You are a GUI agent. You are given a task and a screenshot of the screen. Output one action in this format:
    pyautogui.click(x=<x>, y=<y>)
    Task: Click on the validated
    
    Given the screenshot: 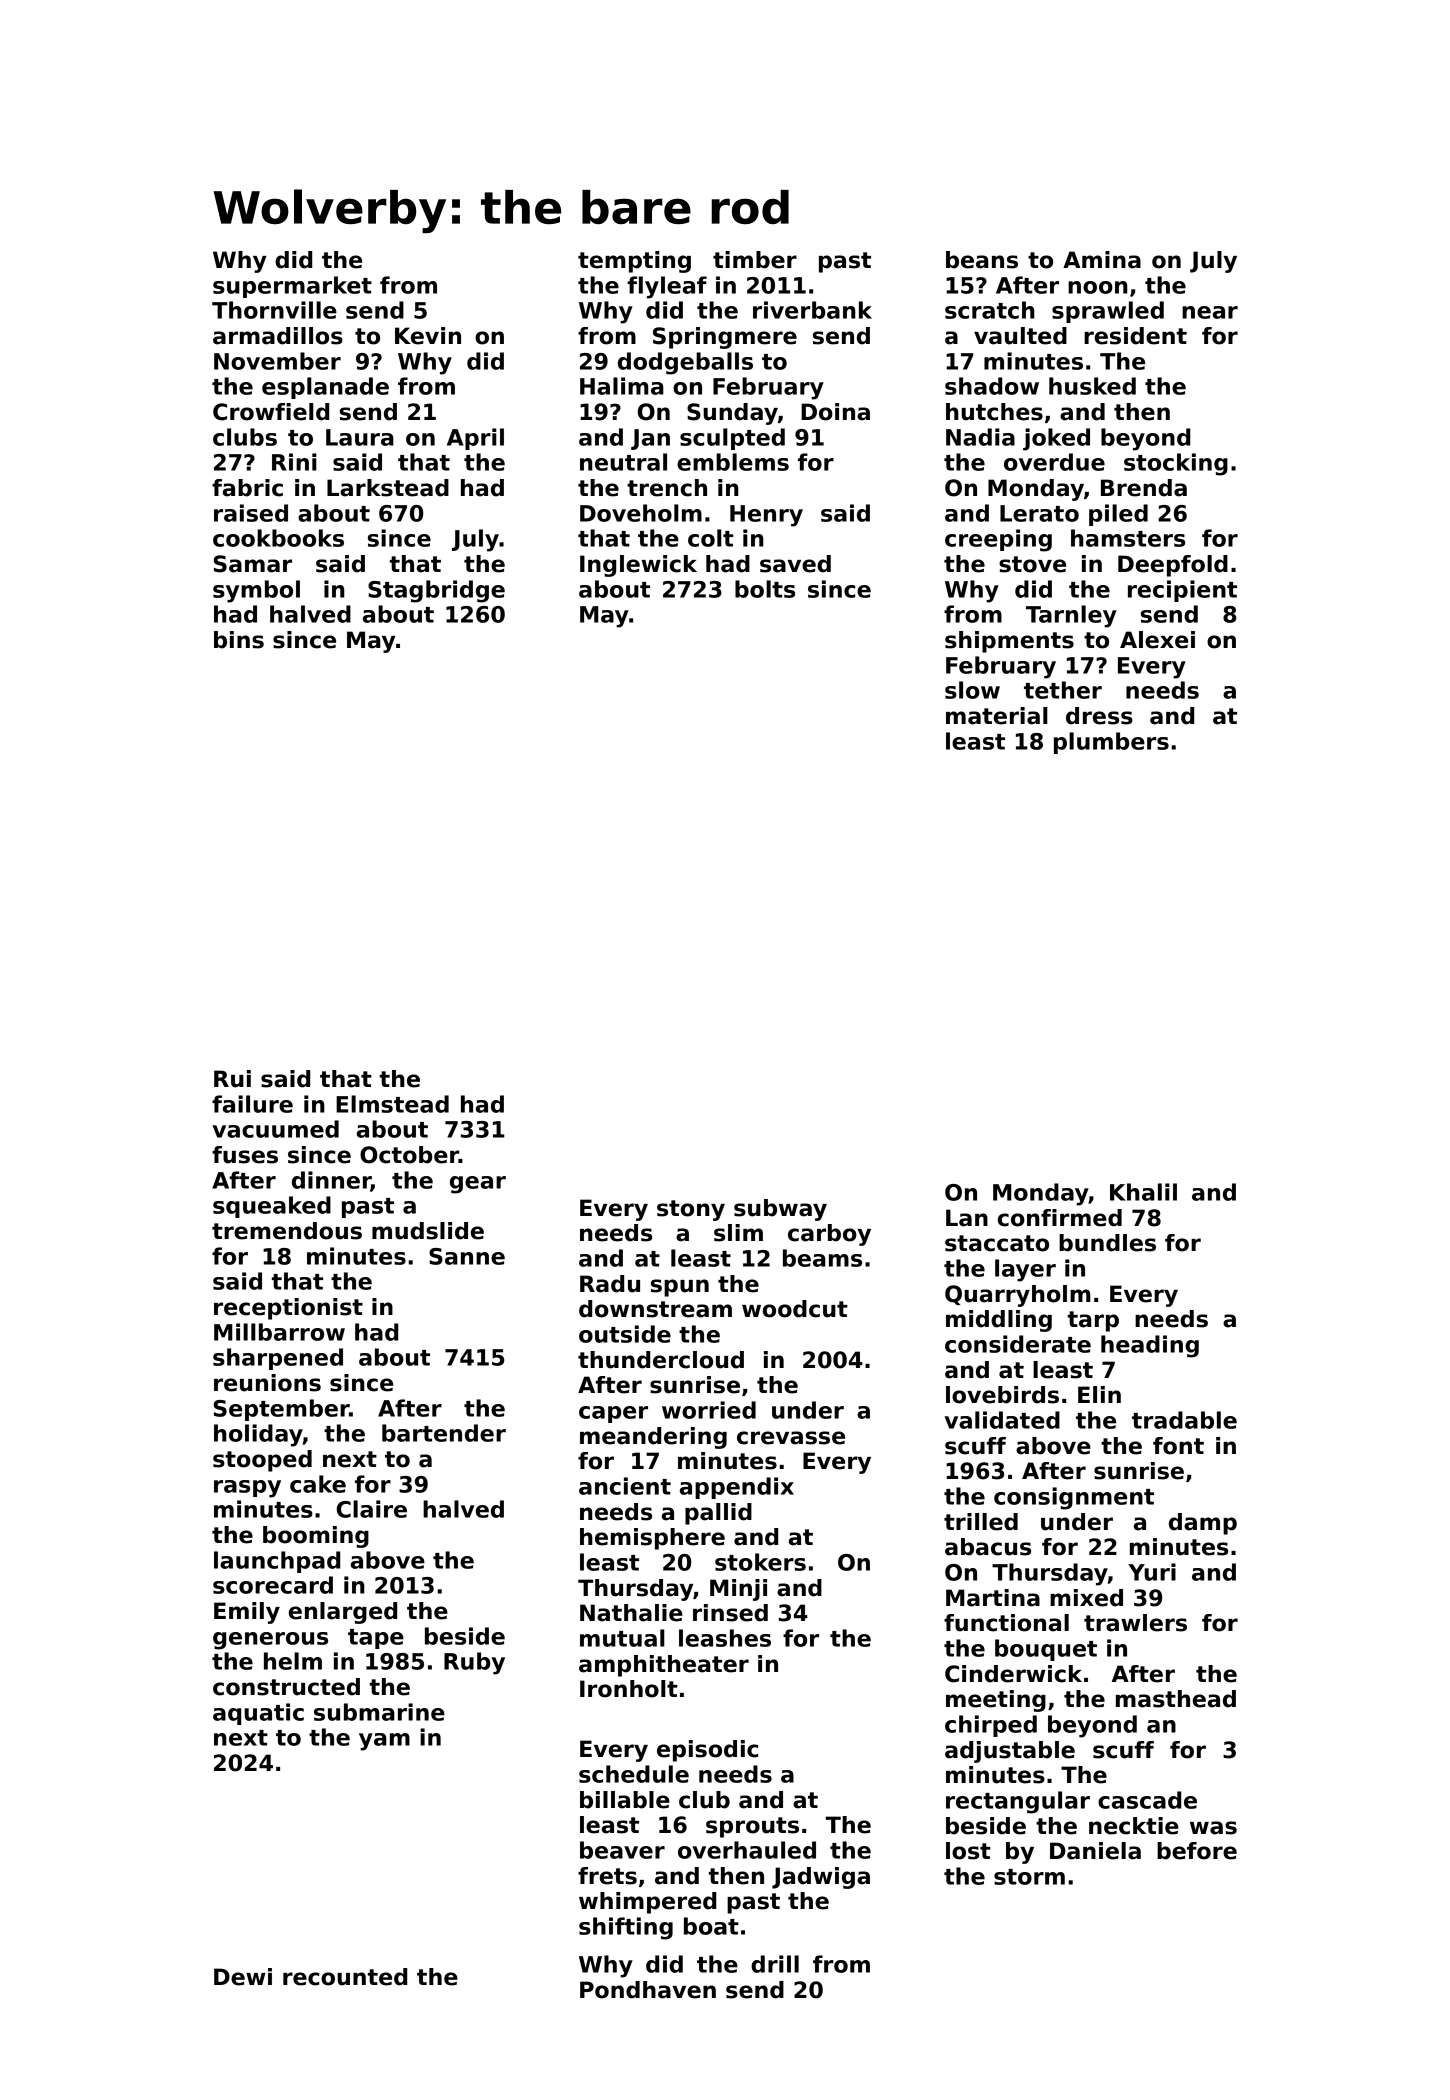 What is the action you would take?
    pyautogui.click(x=1002, y=1420)
